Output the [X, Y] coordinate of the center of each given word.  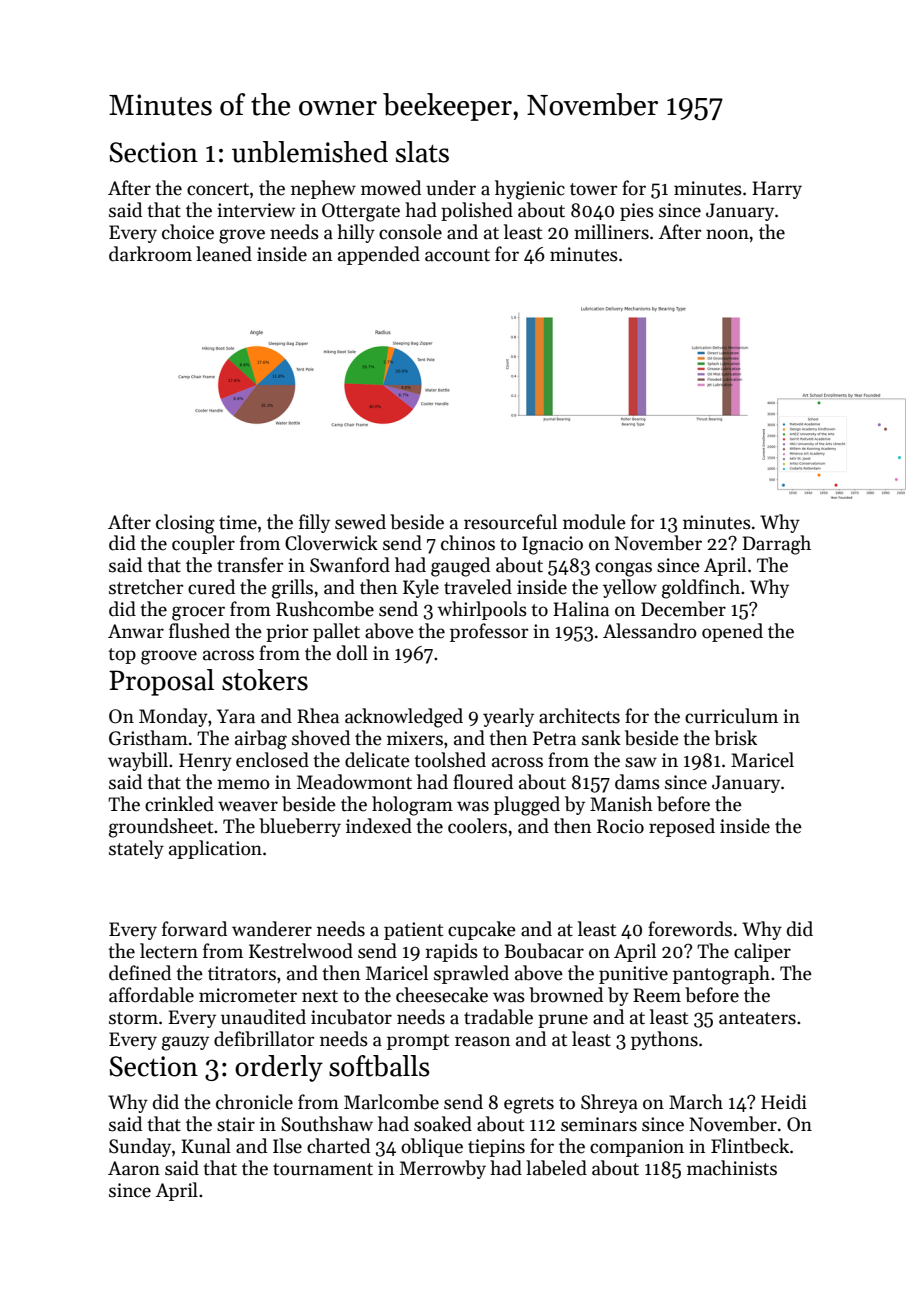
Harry [777, 190]
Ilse [287, 1146]
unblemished [310, 152]
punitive [633, 975]
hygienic [530, 190]
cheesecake [442, 995]
